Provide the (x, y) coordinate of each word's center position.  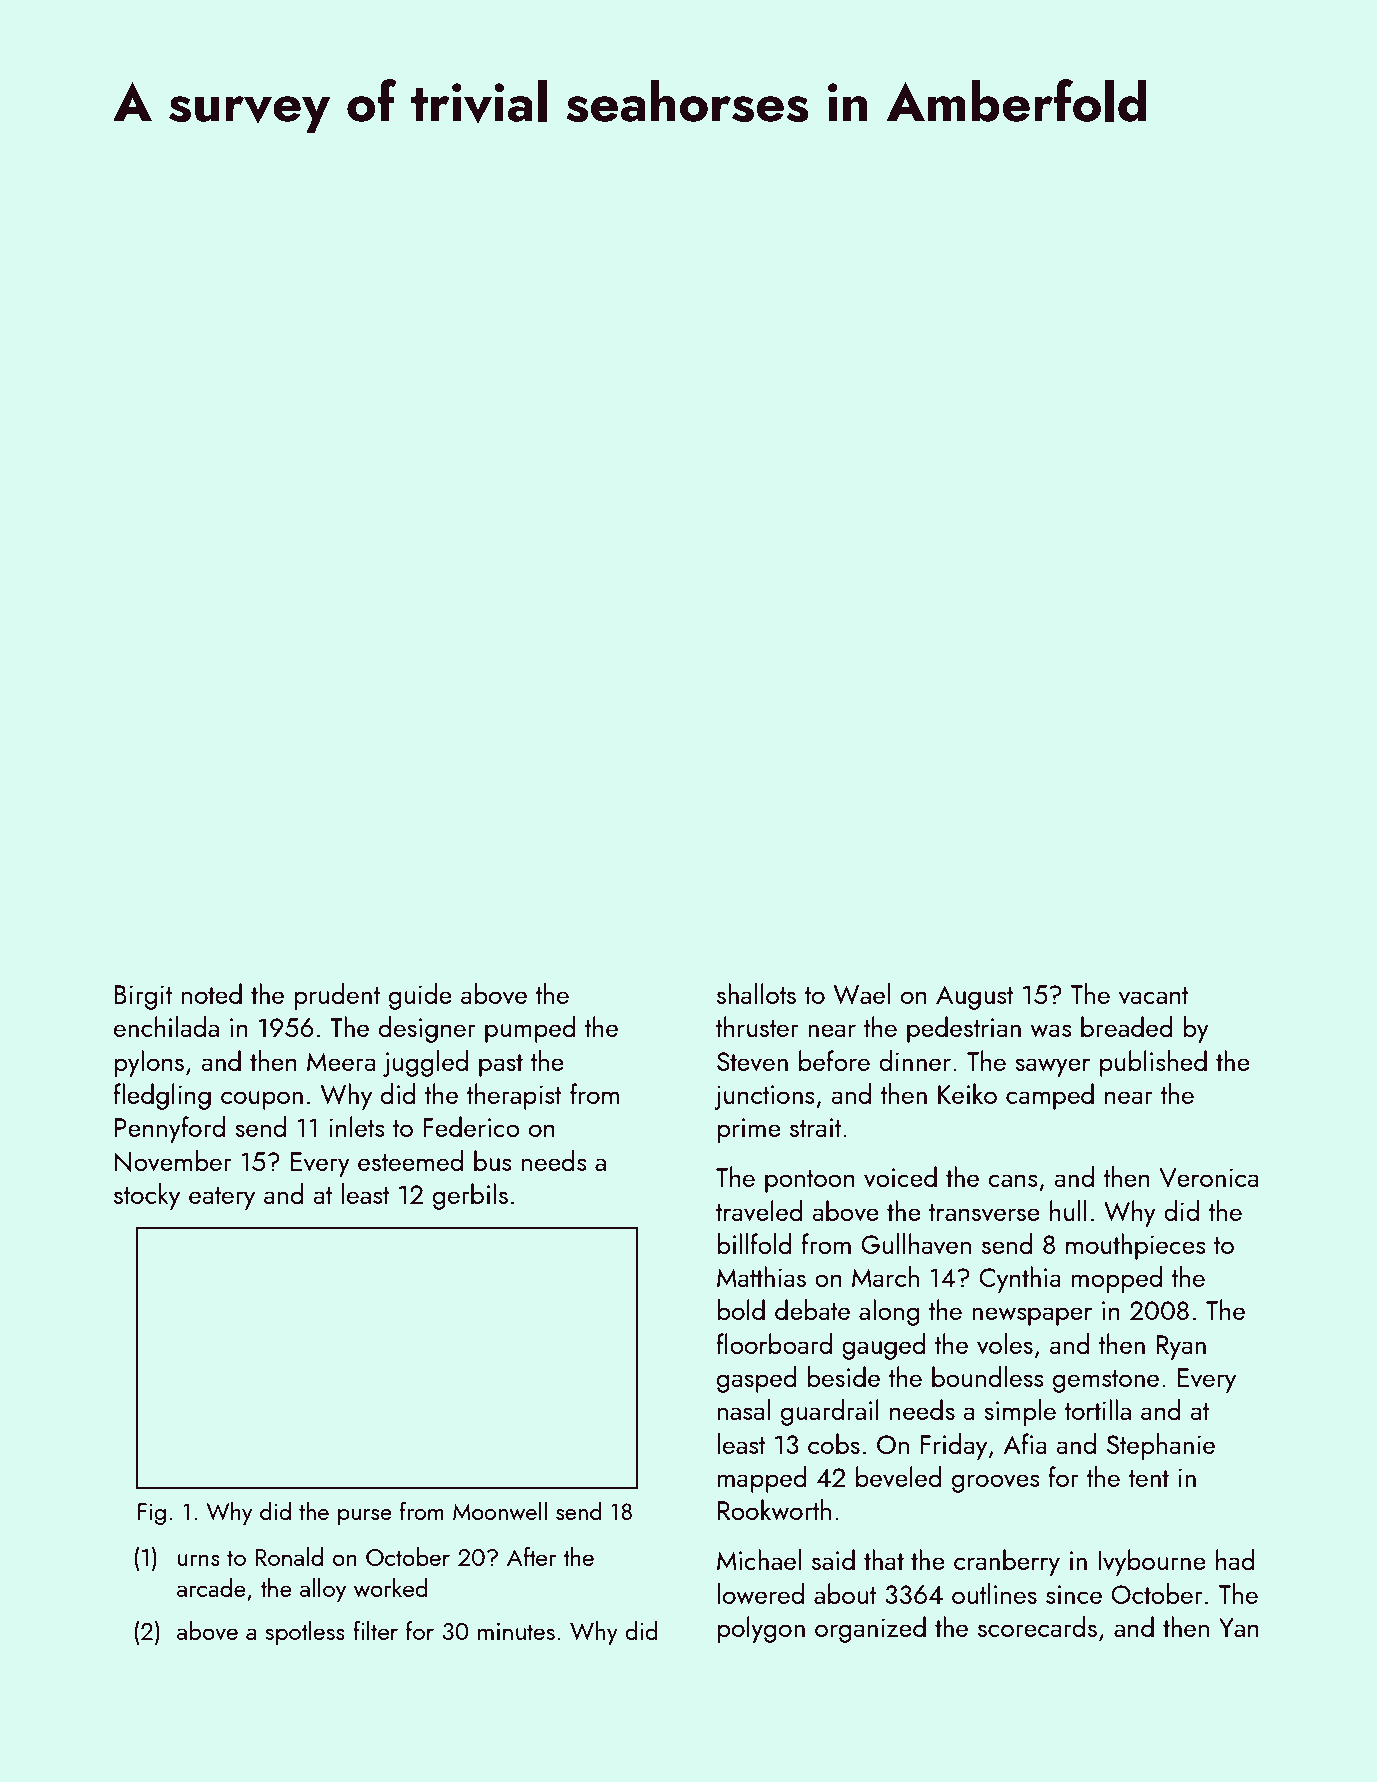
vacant (1154, 996)
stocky (147, 1196)
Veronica (1208, 1177)
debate (812, 1309)
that (884, 1559)
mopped (1117, 1279)
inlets (357, 1126)
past (501, 1065)
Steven (752, 1061)
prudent (337, 996)
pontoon (810, 1181)
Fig (152, 1514)
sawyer (1052, 1067)
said (833, 1559)
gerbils (470, 1196)
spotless (305, 1633)
